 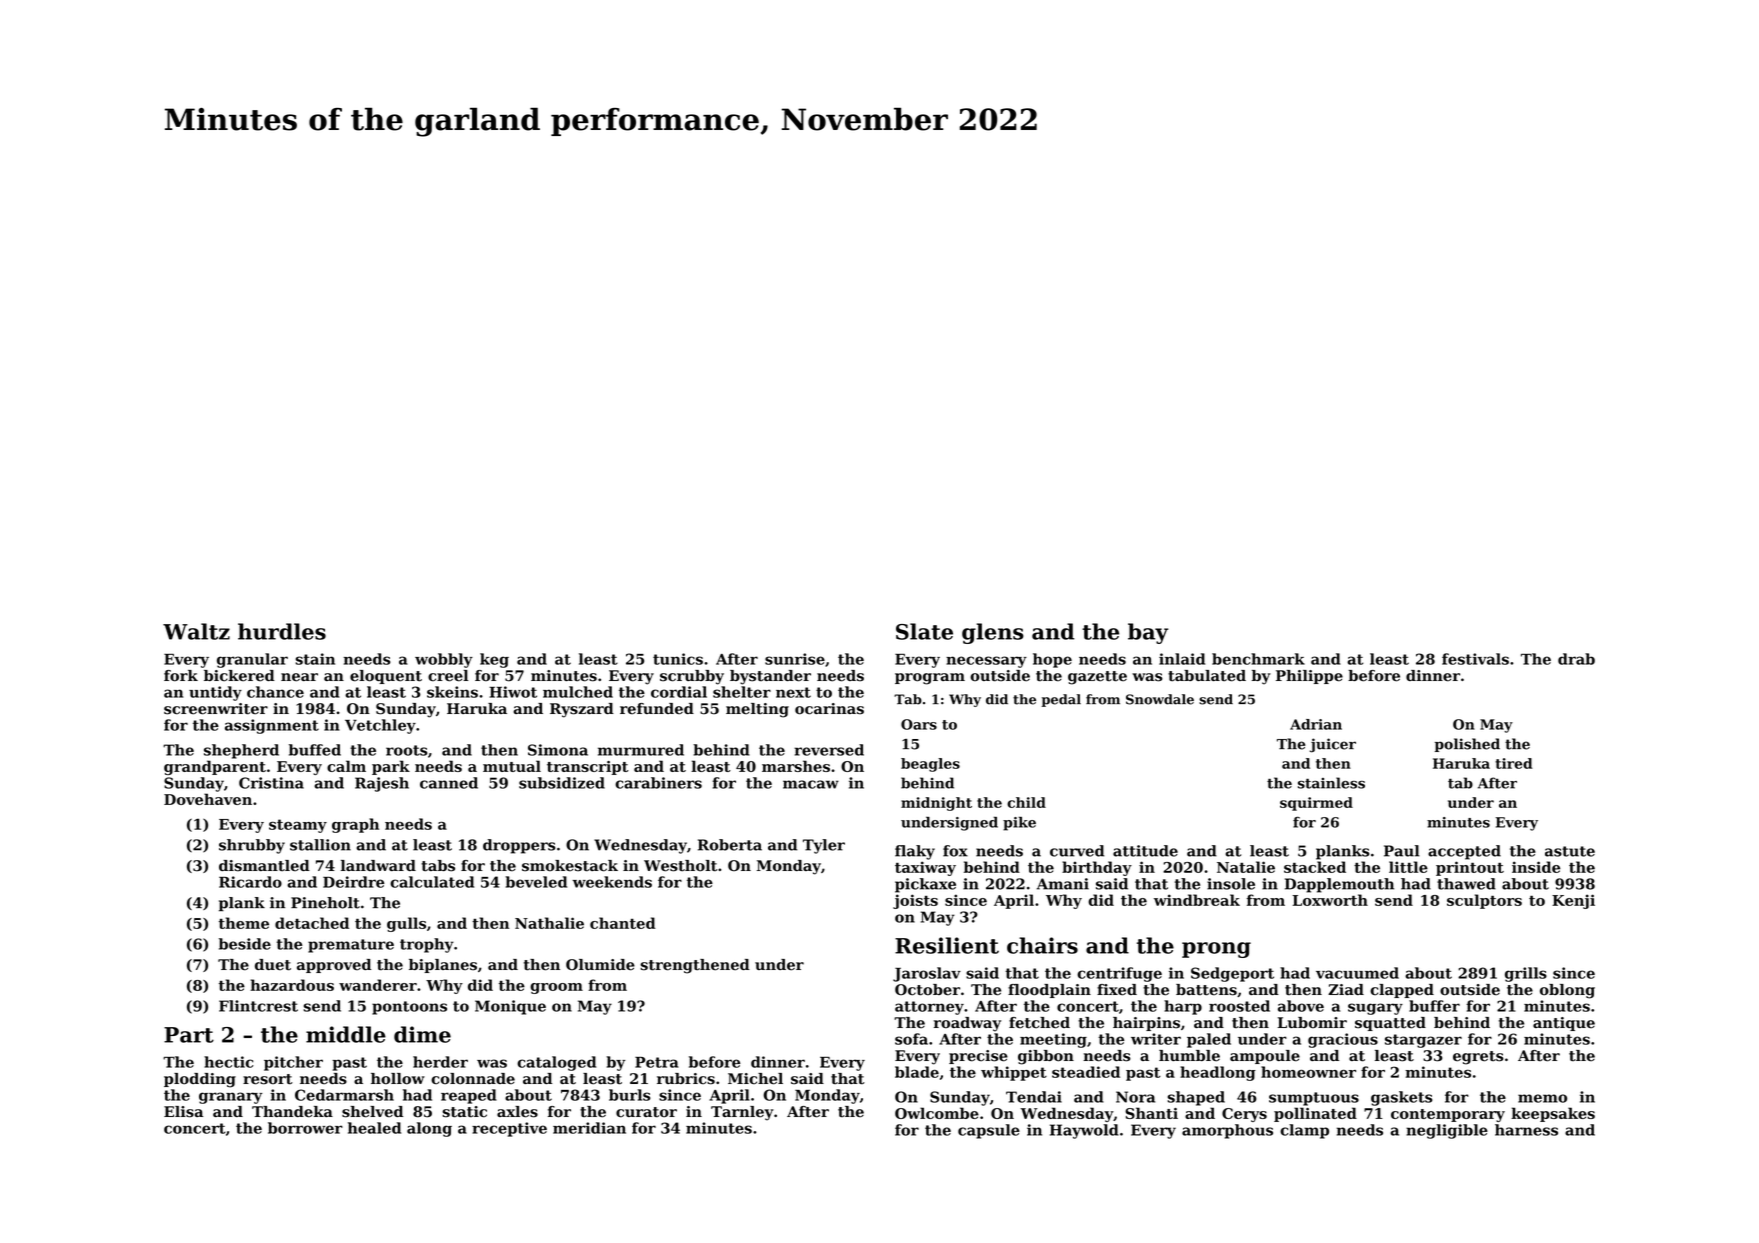 What do you see at coordinates (244, 923) in the screenshot?
I see `theme` at bounding box center [244, 923].
